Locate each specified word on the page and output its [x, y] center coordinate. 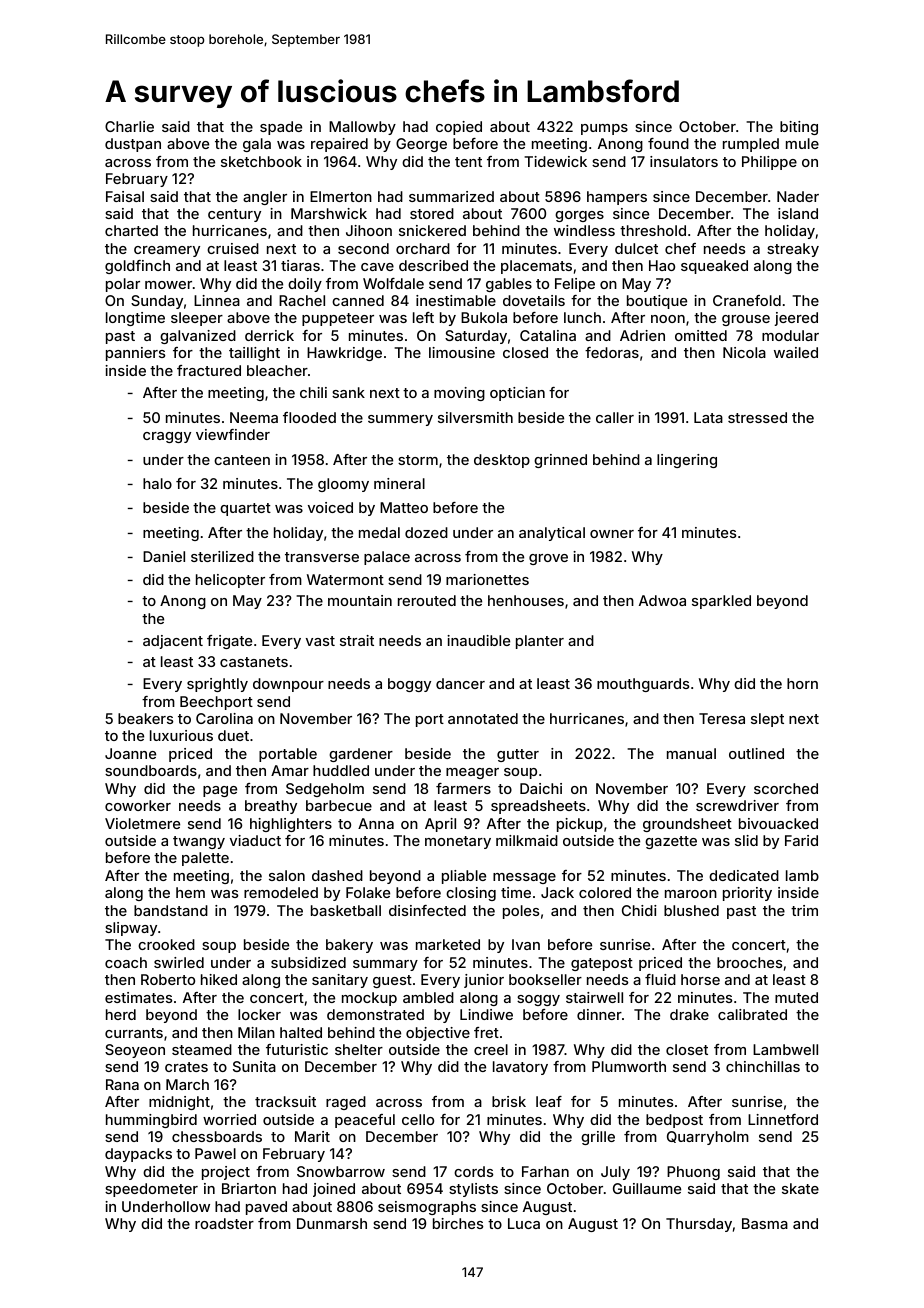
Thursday [699, 1225]
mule [802, 143]
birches [458, 1223]
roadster [224, 1223]
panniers [135, 354]
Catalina [548, 335]
